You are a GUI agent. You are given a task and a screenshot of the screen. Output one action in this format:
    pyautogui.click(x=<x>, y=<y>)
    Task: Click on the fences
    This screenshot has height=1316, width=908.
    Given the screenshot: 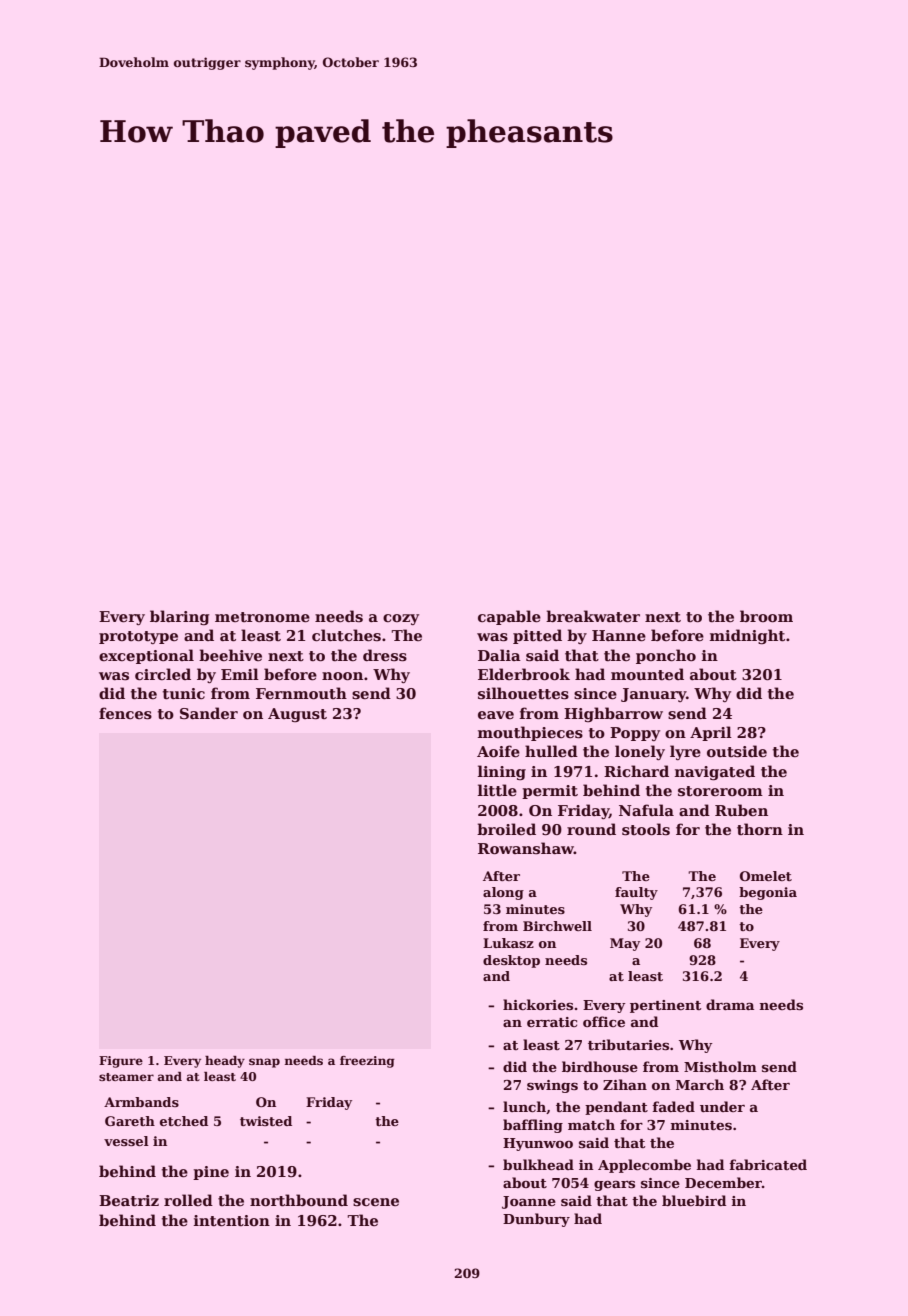 What is the action you would take?
    pyautogui.click(x=125, y=713)
